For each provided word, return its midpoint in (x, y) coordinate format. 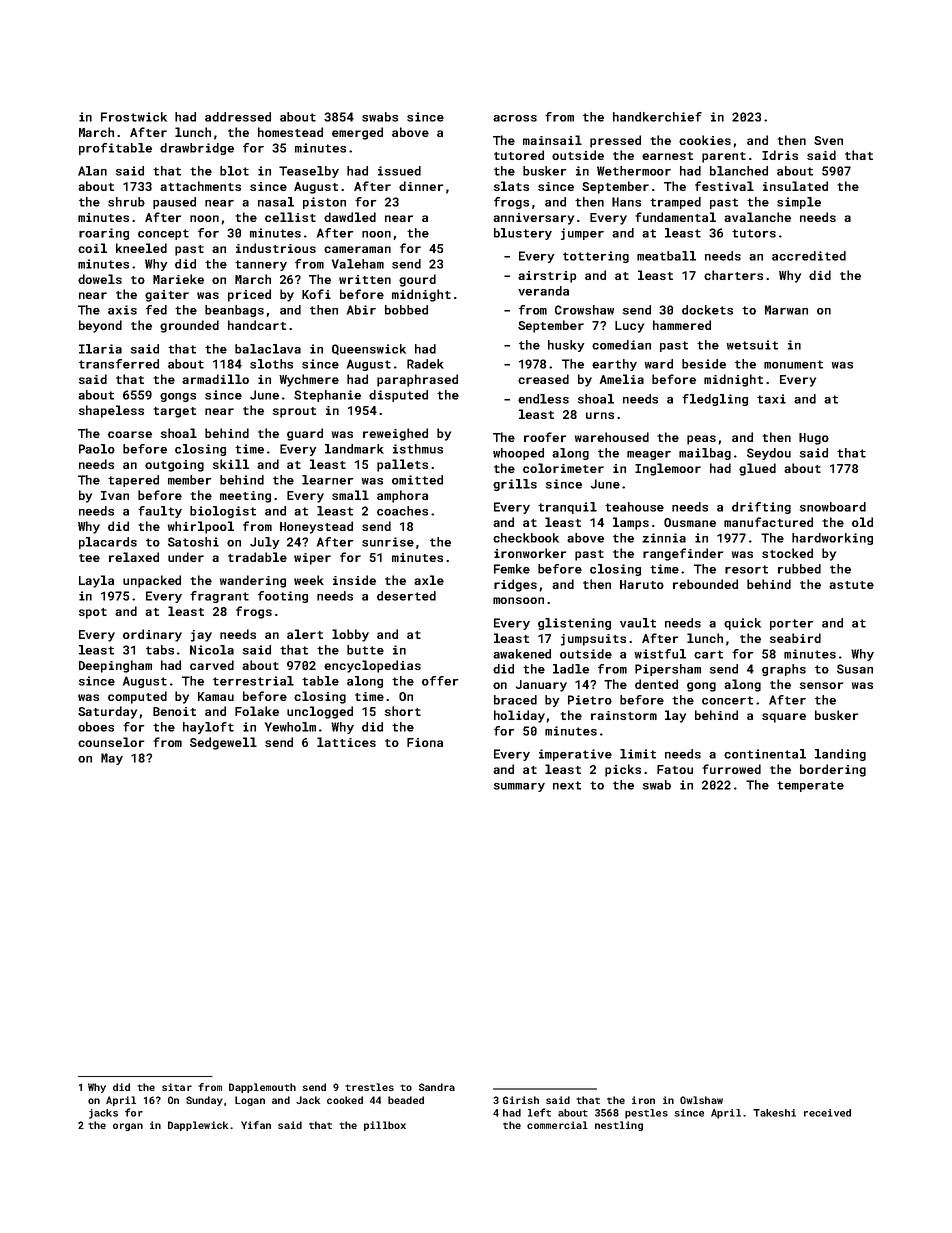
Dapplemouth (262, 1088)
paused (174, 203)
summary (519, 787)
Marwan (786, 310)
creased (543, 379)
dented (656, 684)
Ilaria (100, 349)
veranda (543, 291)
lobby (350, 635)
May (112, 759)
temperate (810, 786)
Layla (96, 581)
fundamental (675, 217)
